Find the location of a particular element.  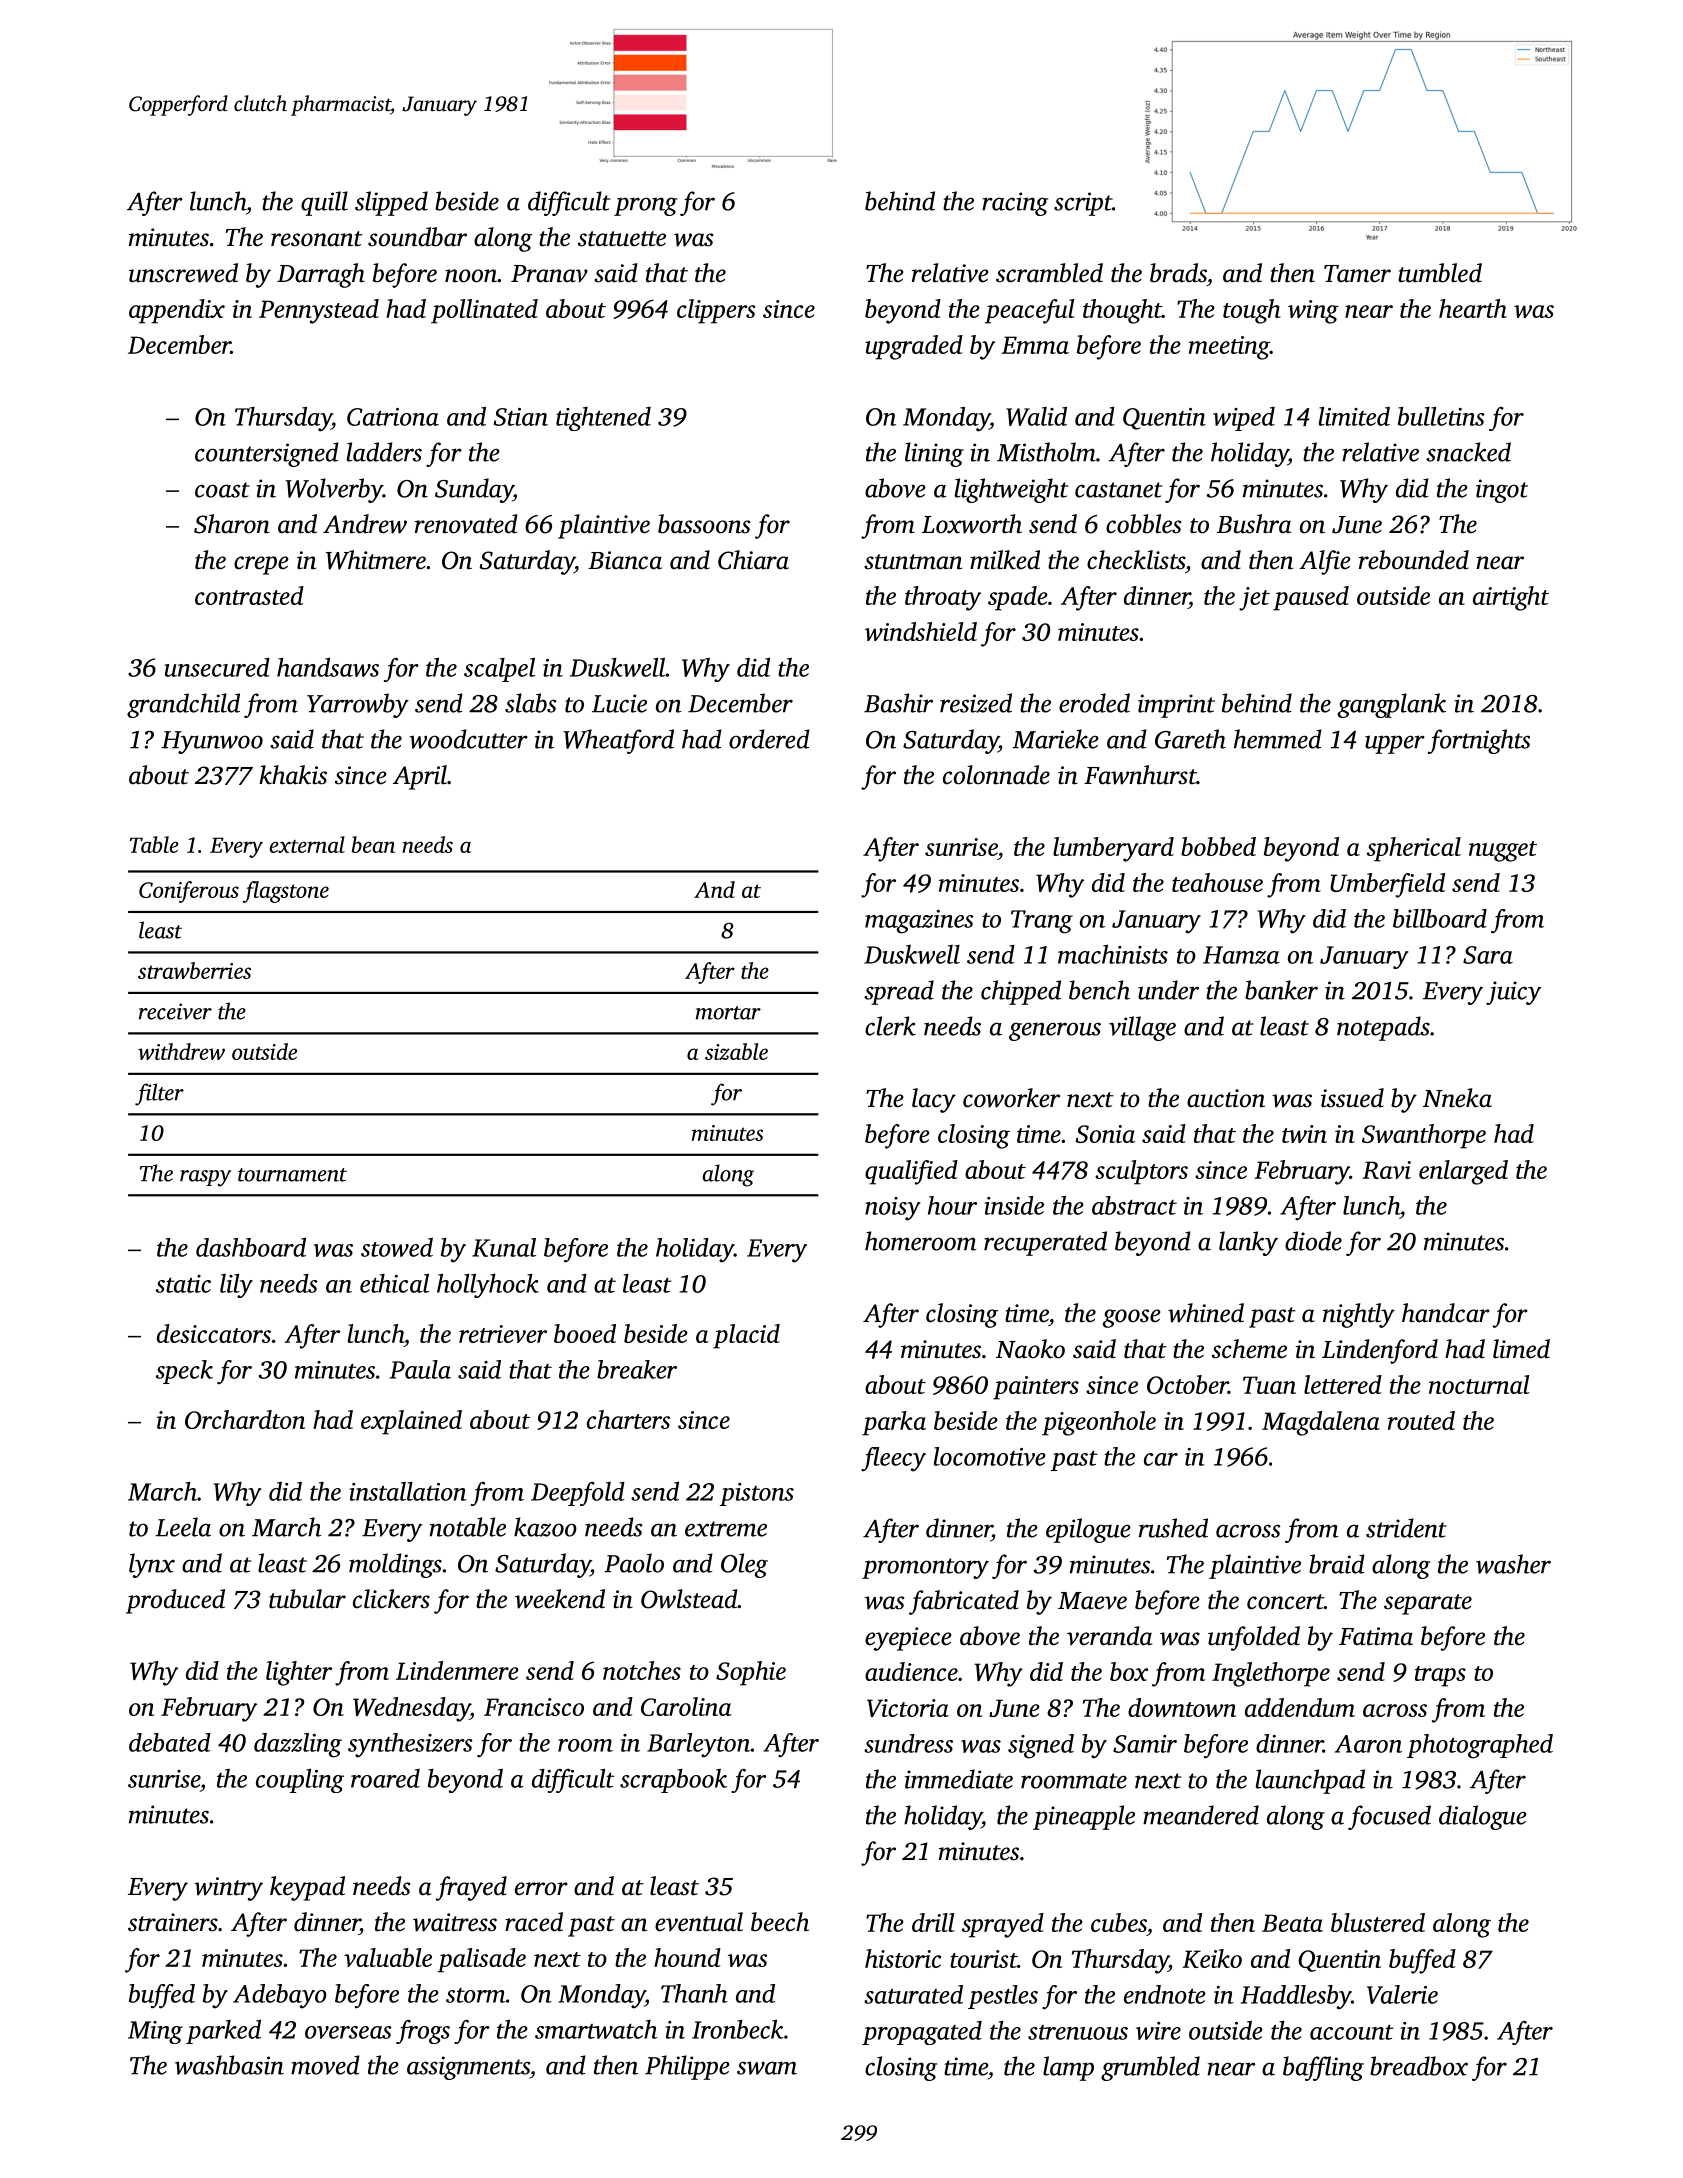

chipped is located at coordinates (1021, 992).
